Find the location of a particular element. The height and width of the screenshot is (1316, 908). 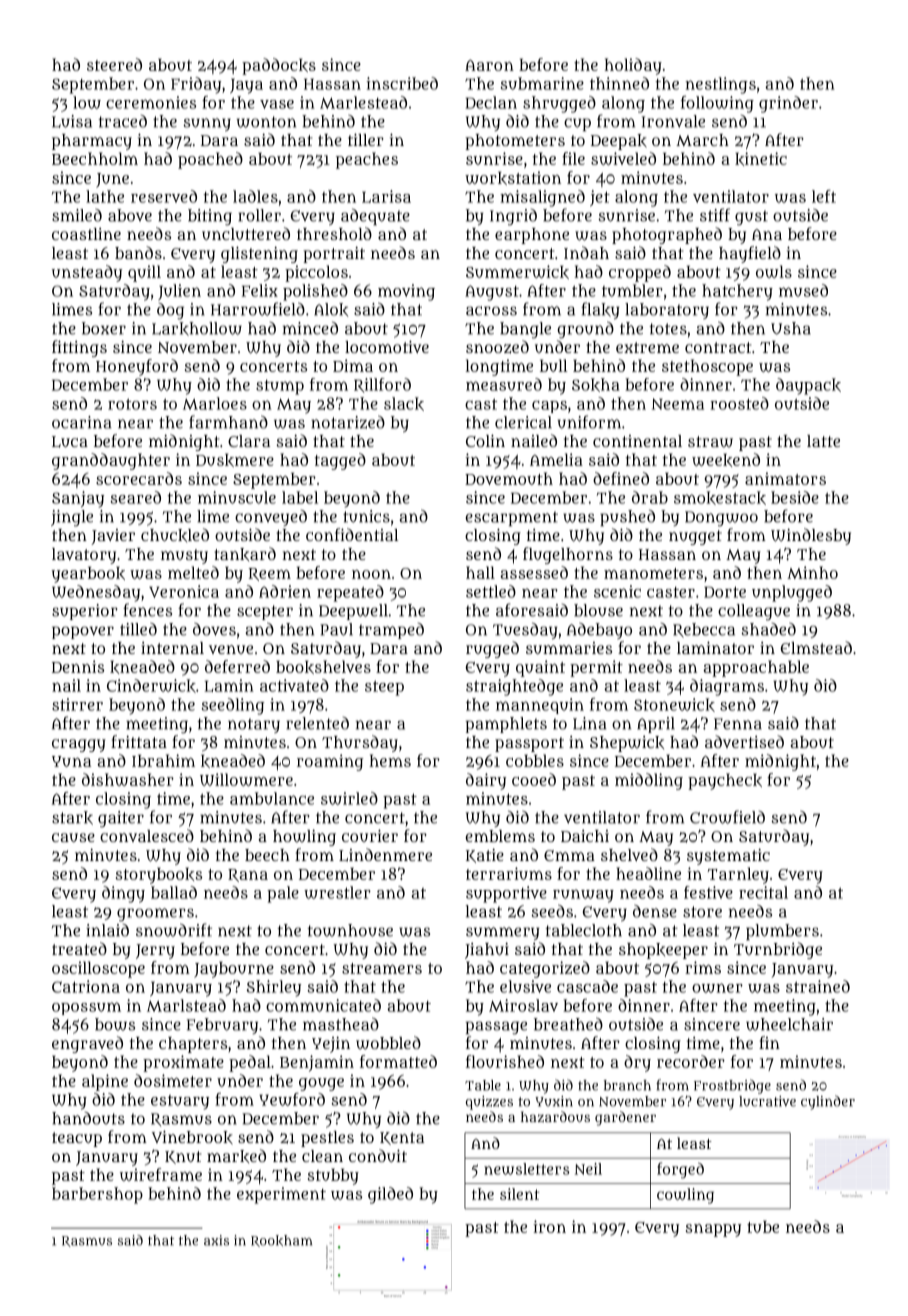

barbershop is located at coordinates (97, 1195).
